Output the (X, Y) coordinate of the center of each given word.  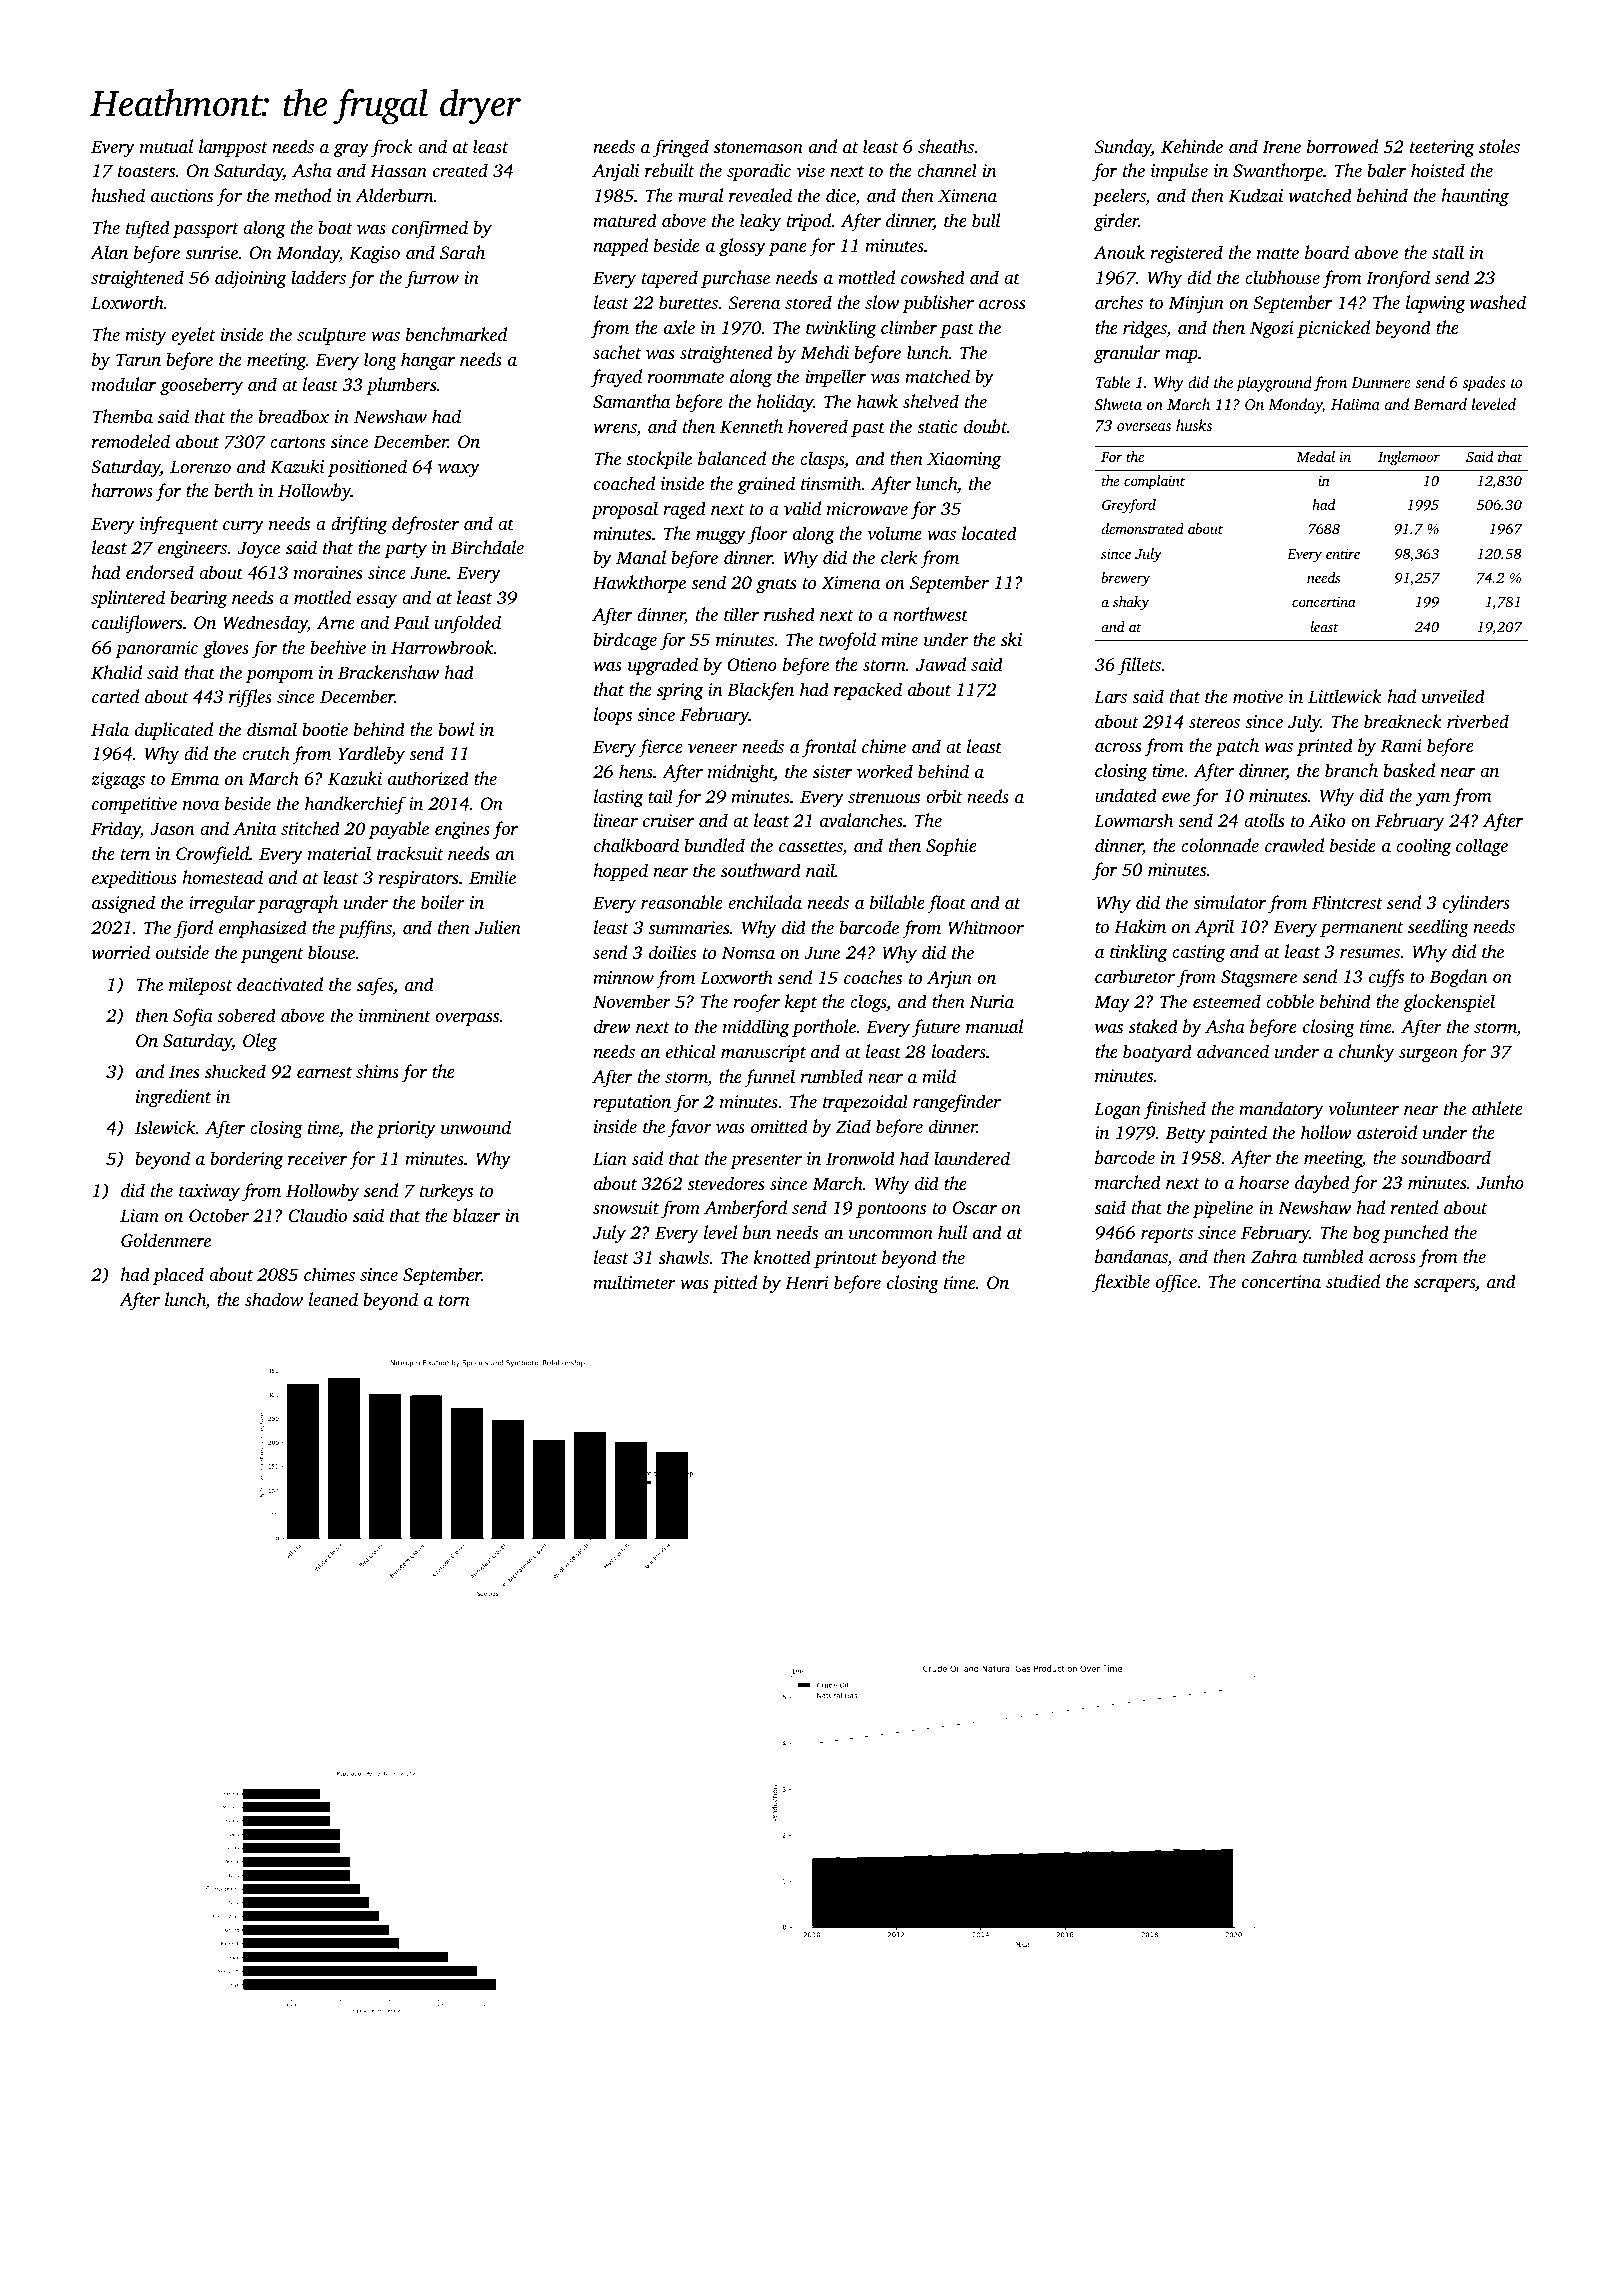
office (1176, 1283)
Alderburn (394, 195)
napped (621, 247)
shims (377, 1071)
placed (178, 1276)
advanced (1233, 1051)
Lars (1110, 696)
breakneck (1403, 721)
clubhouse (1282, 277)
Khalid (116, 672)
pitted (735, 1284)
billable (897, 902)
